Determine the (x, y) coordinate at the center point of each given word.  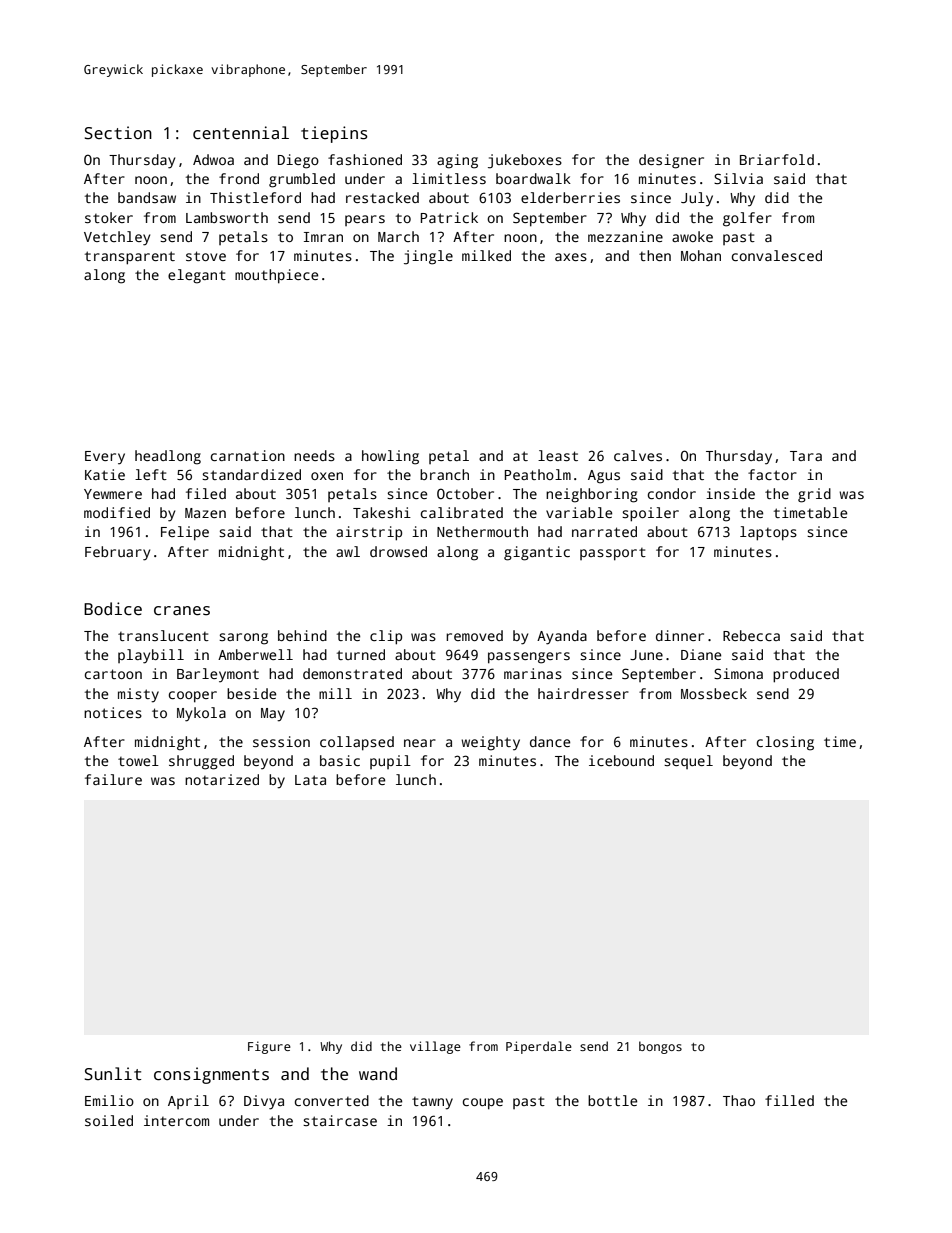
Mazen (205, 513)
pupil (390, 762)
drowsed (398, 551)
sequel (688, 762)
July (697, 199)
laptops (768, 533)
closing (785, 743)
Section (118, 133)
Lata (310, 780)
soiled (109, 1120)
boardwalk (533, 178)
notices (113, 712)
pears (365, 220)
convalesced (777, 255)
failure (113, 779)
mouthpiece (276, 276)
